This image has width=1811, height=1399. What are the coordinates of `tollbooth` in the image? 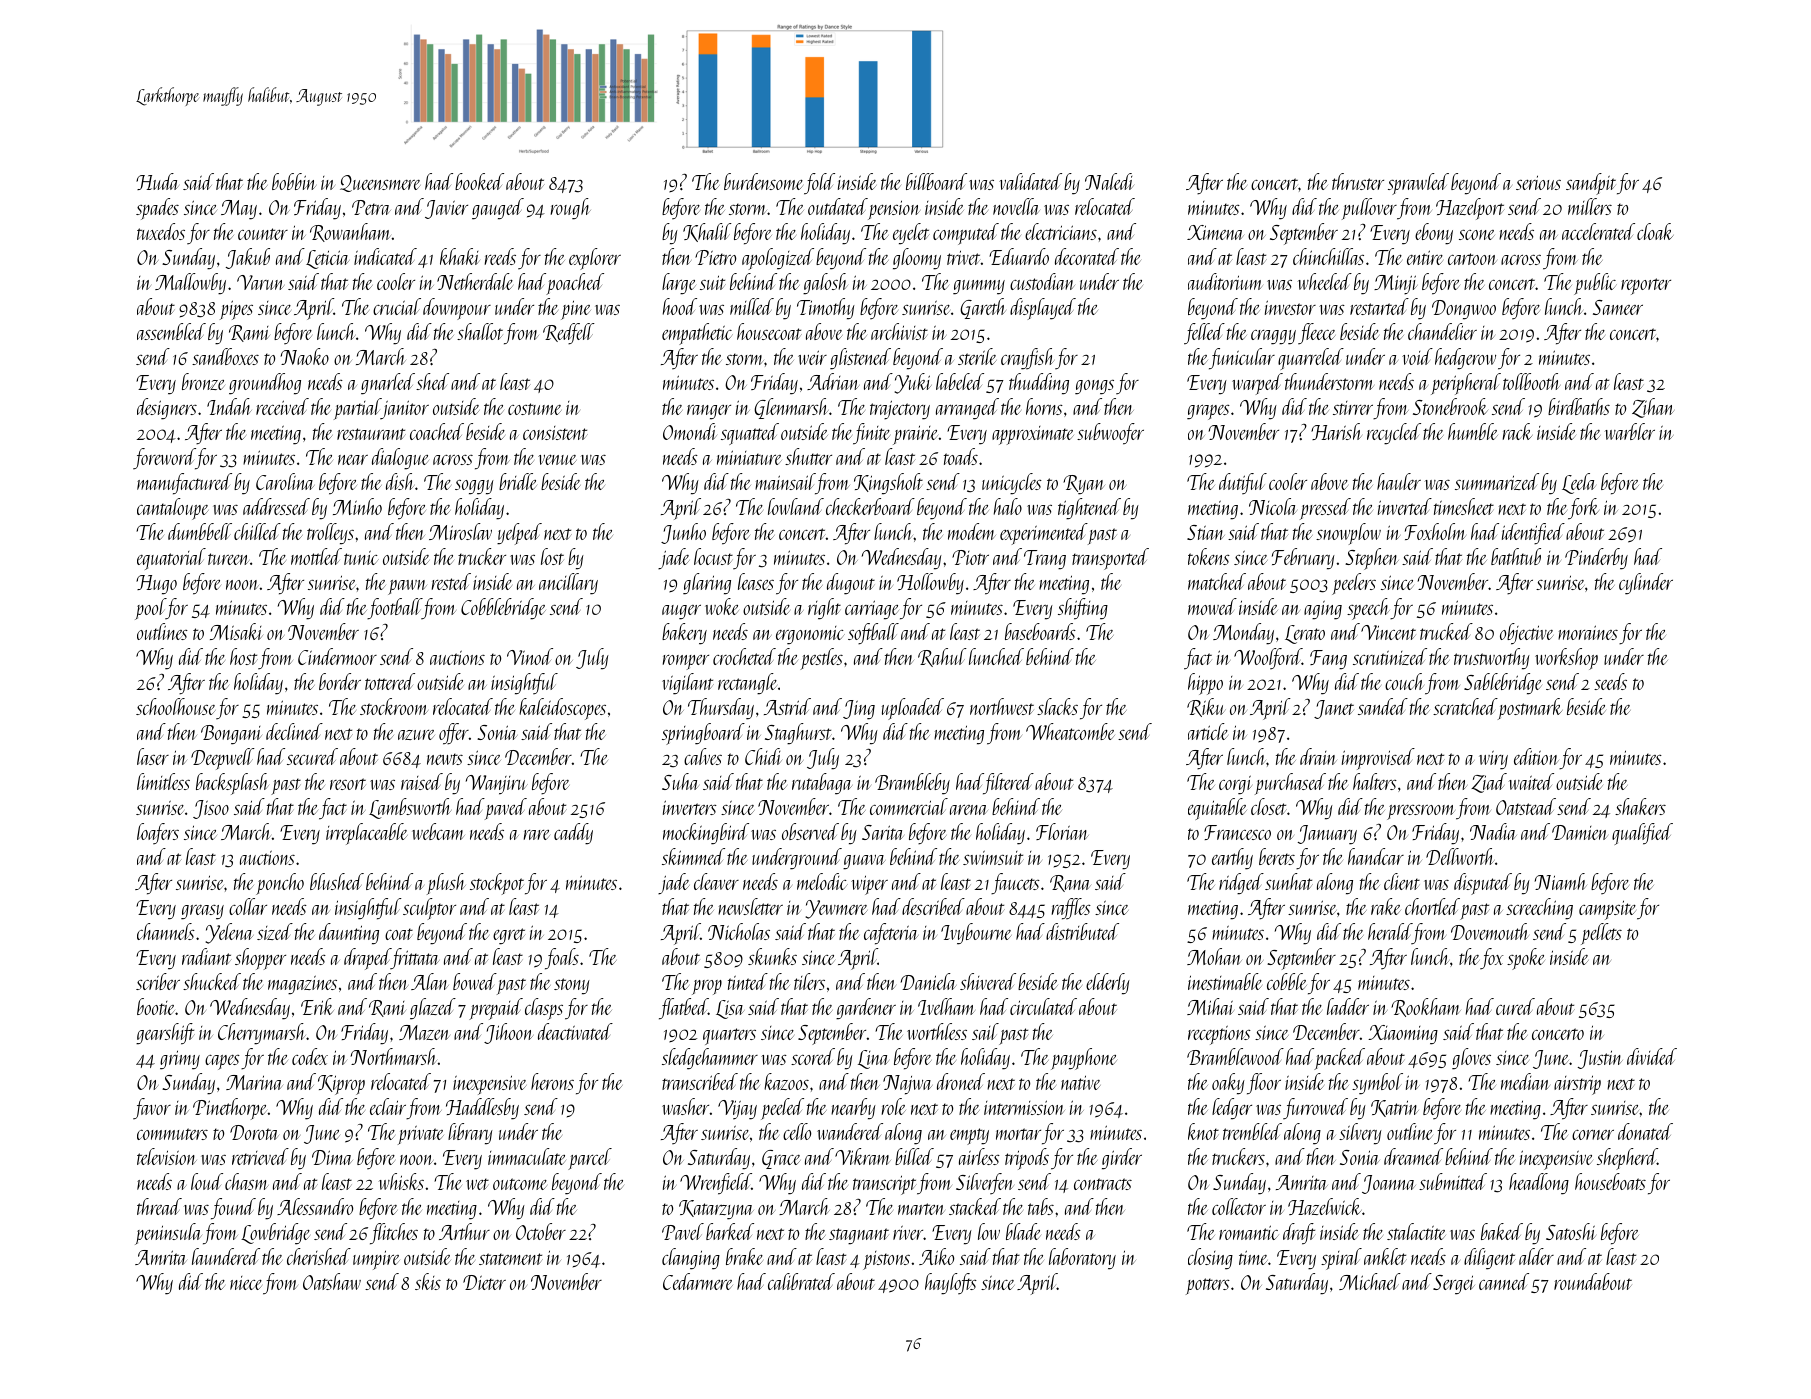 It's located at (1531, 381).
